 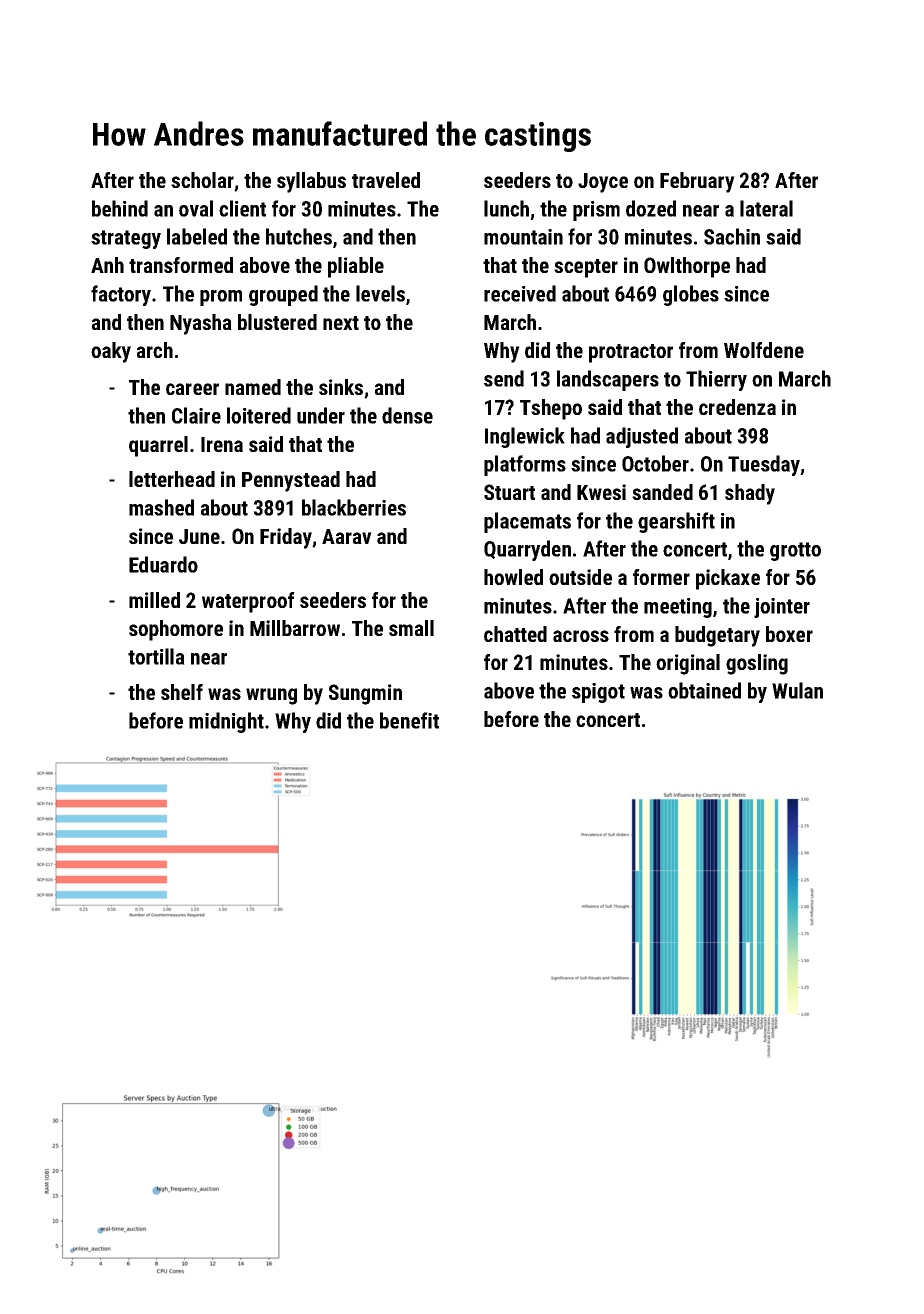 I want to click on Quarryden, so click(x=527, y=550).
